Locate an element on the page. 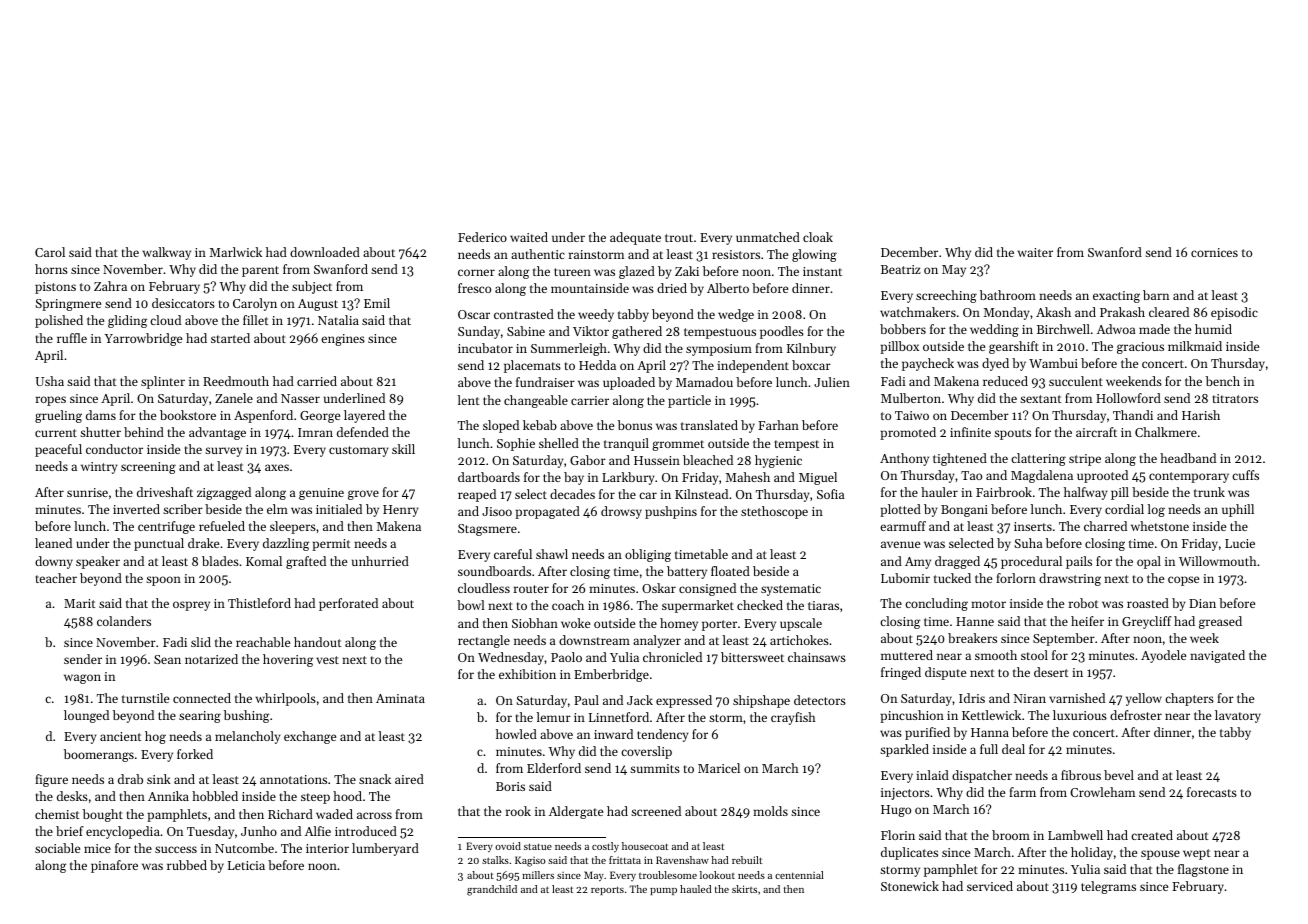 This image has width=1308, height=924. waiter is located at coordinates (1035, 252).
